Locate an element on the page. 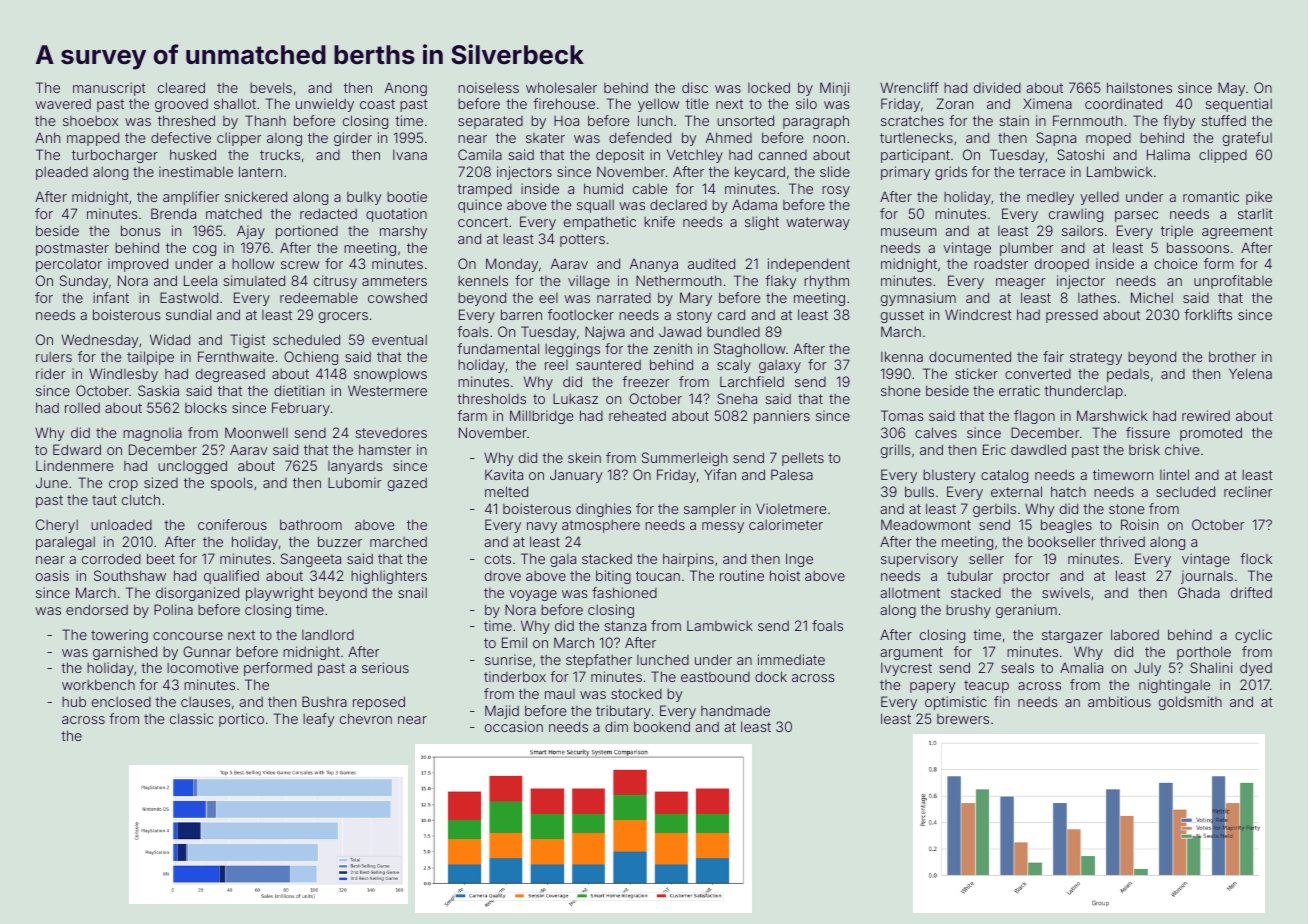 This page has height=924, width=1308. beagles is located at coordinates (1066, 526).
